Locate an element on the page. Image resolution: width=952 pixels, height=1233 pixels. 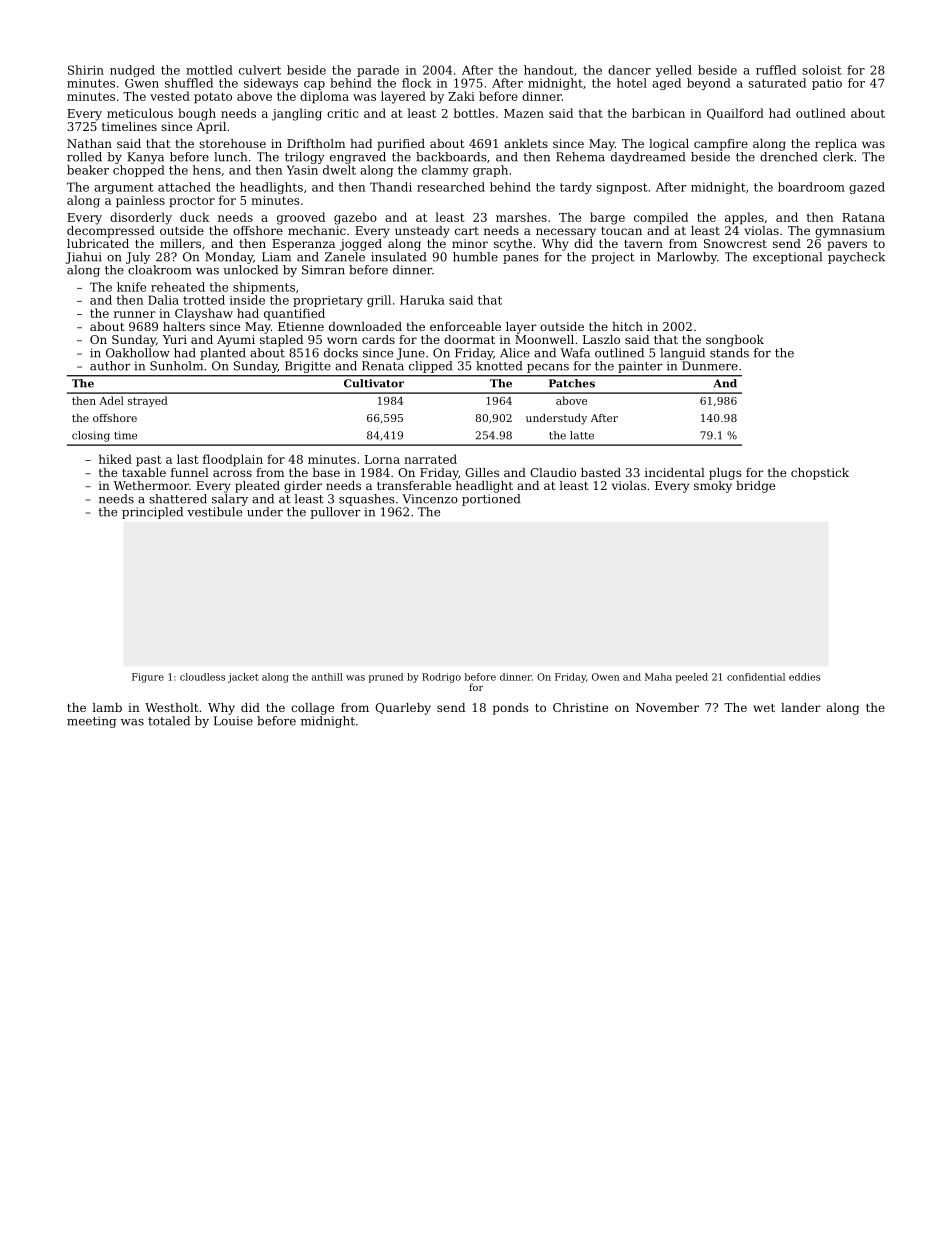
soloist is located at coordinates (822, 70).
